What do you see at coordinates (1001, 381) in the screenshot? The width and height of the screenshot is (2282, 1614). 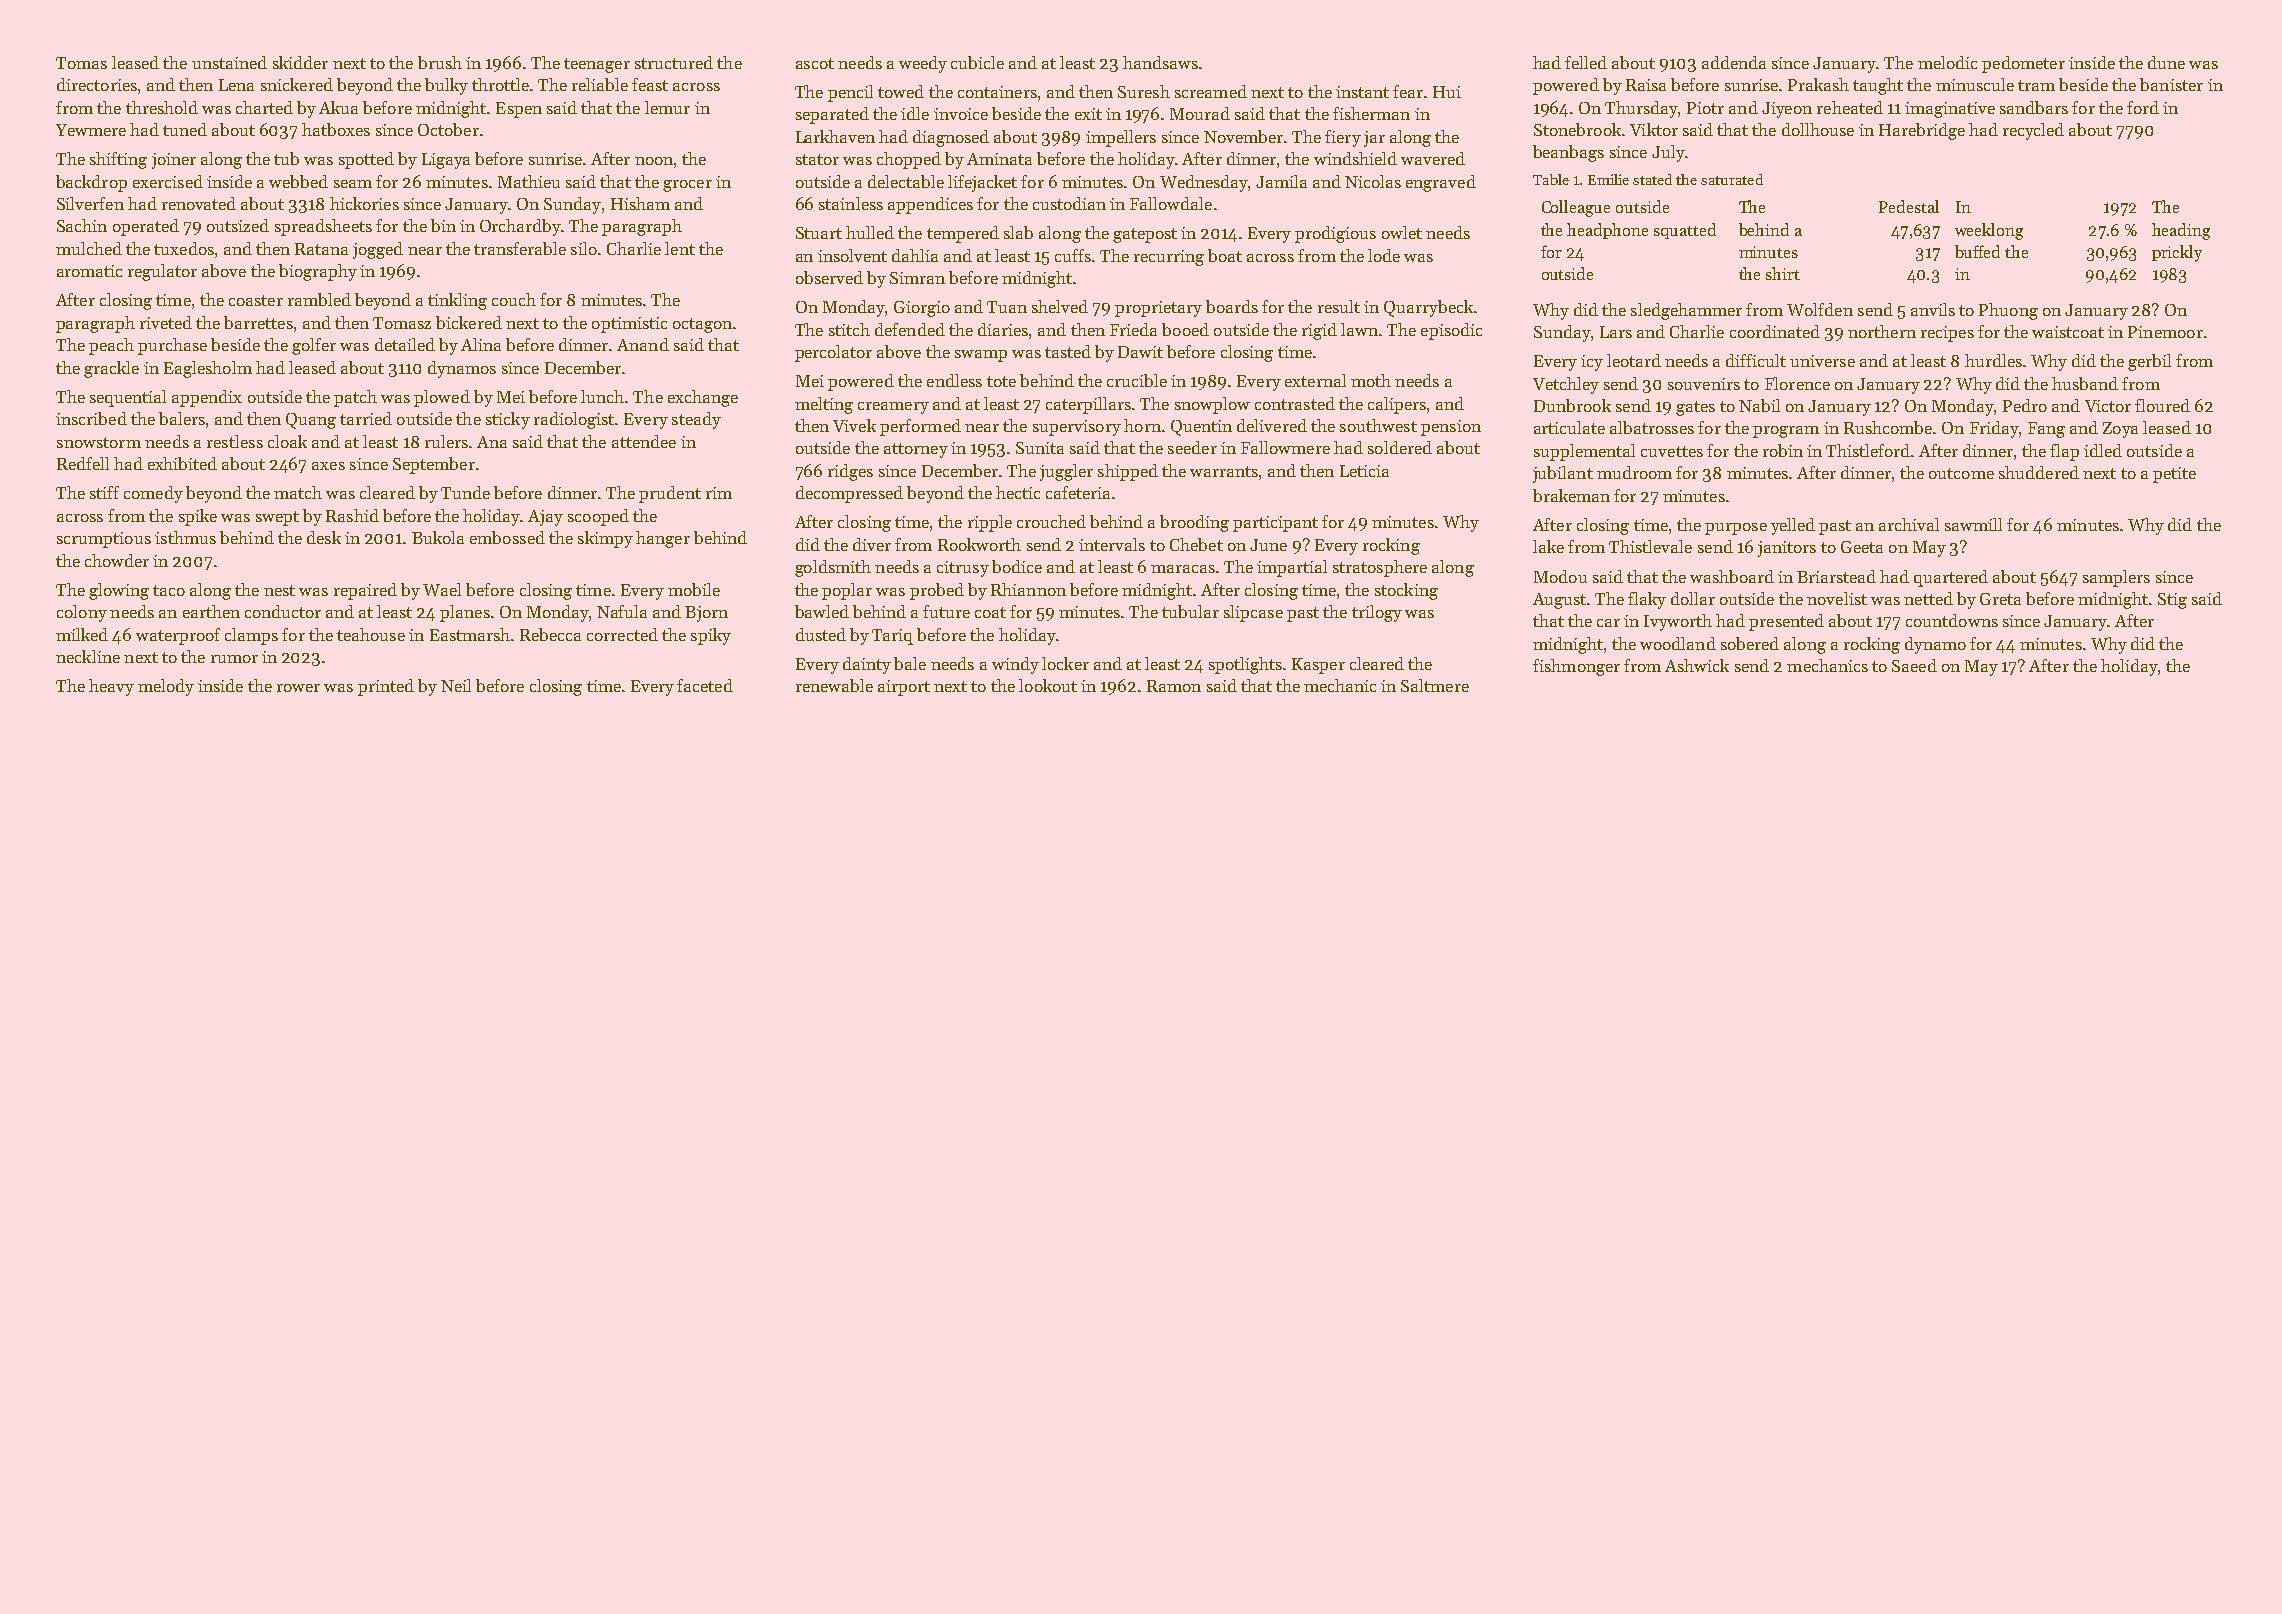 I see `tote` at bounding box center [1001, 381].
